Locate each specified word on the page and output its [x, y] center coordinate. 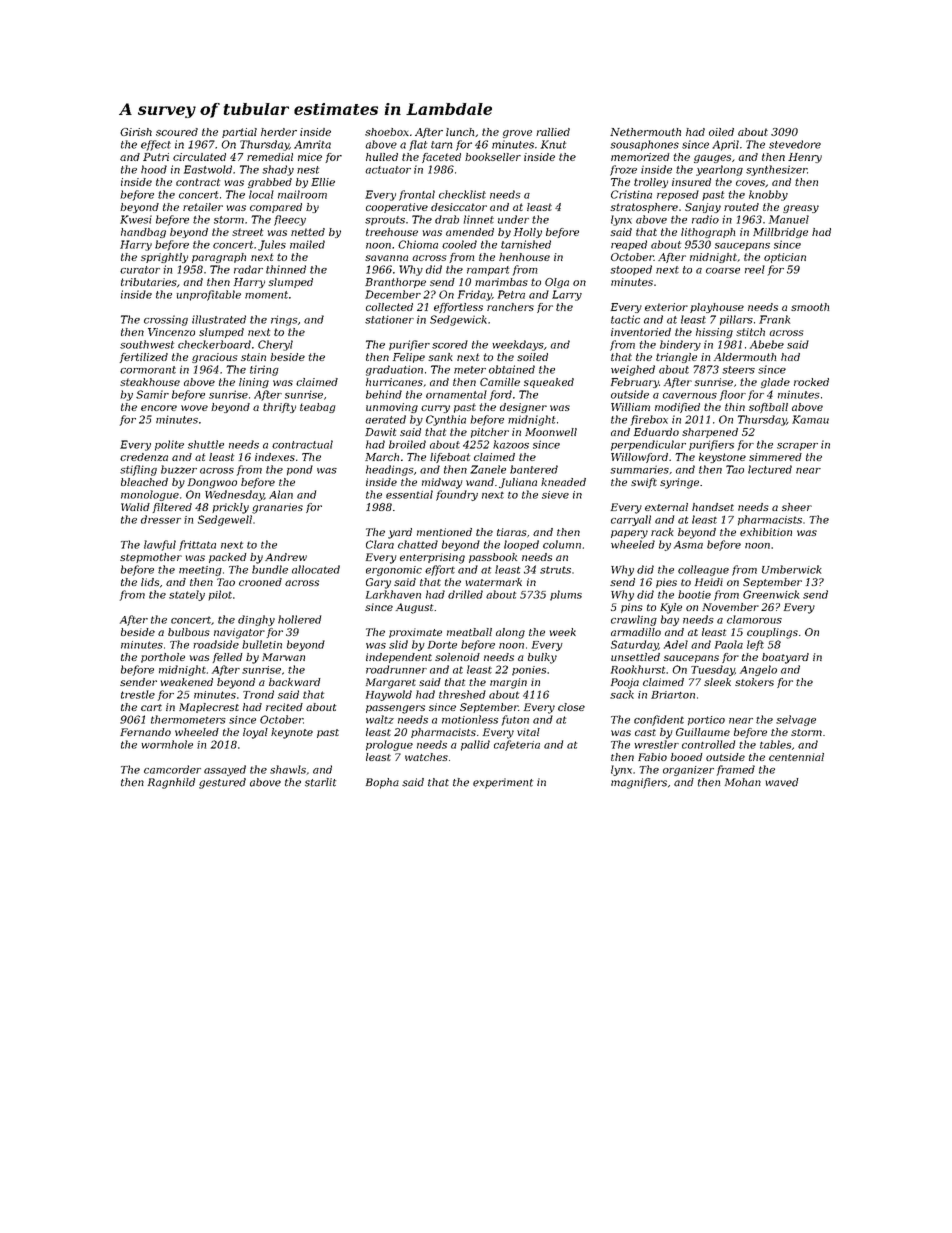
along [510, 633]
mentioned [444, 532]
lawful [160, 545]
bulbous [189, 632]
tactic [625, 319]
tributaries [149, 282]
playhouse [717, 308]
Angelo [758, 670]
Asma [688, 545]
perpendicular [648, 445]
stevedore [795, 144]
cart [151, 707]
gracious [214, 358]
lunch [460, 132]
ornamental [456, 394]
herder [279, 132]
